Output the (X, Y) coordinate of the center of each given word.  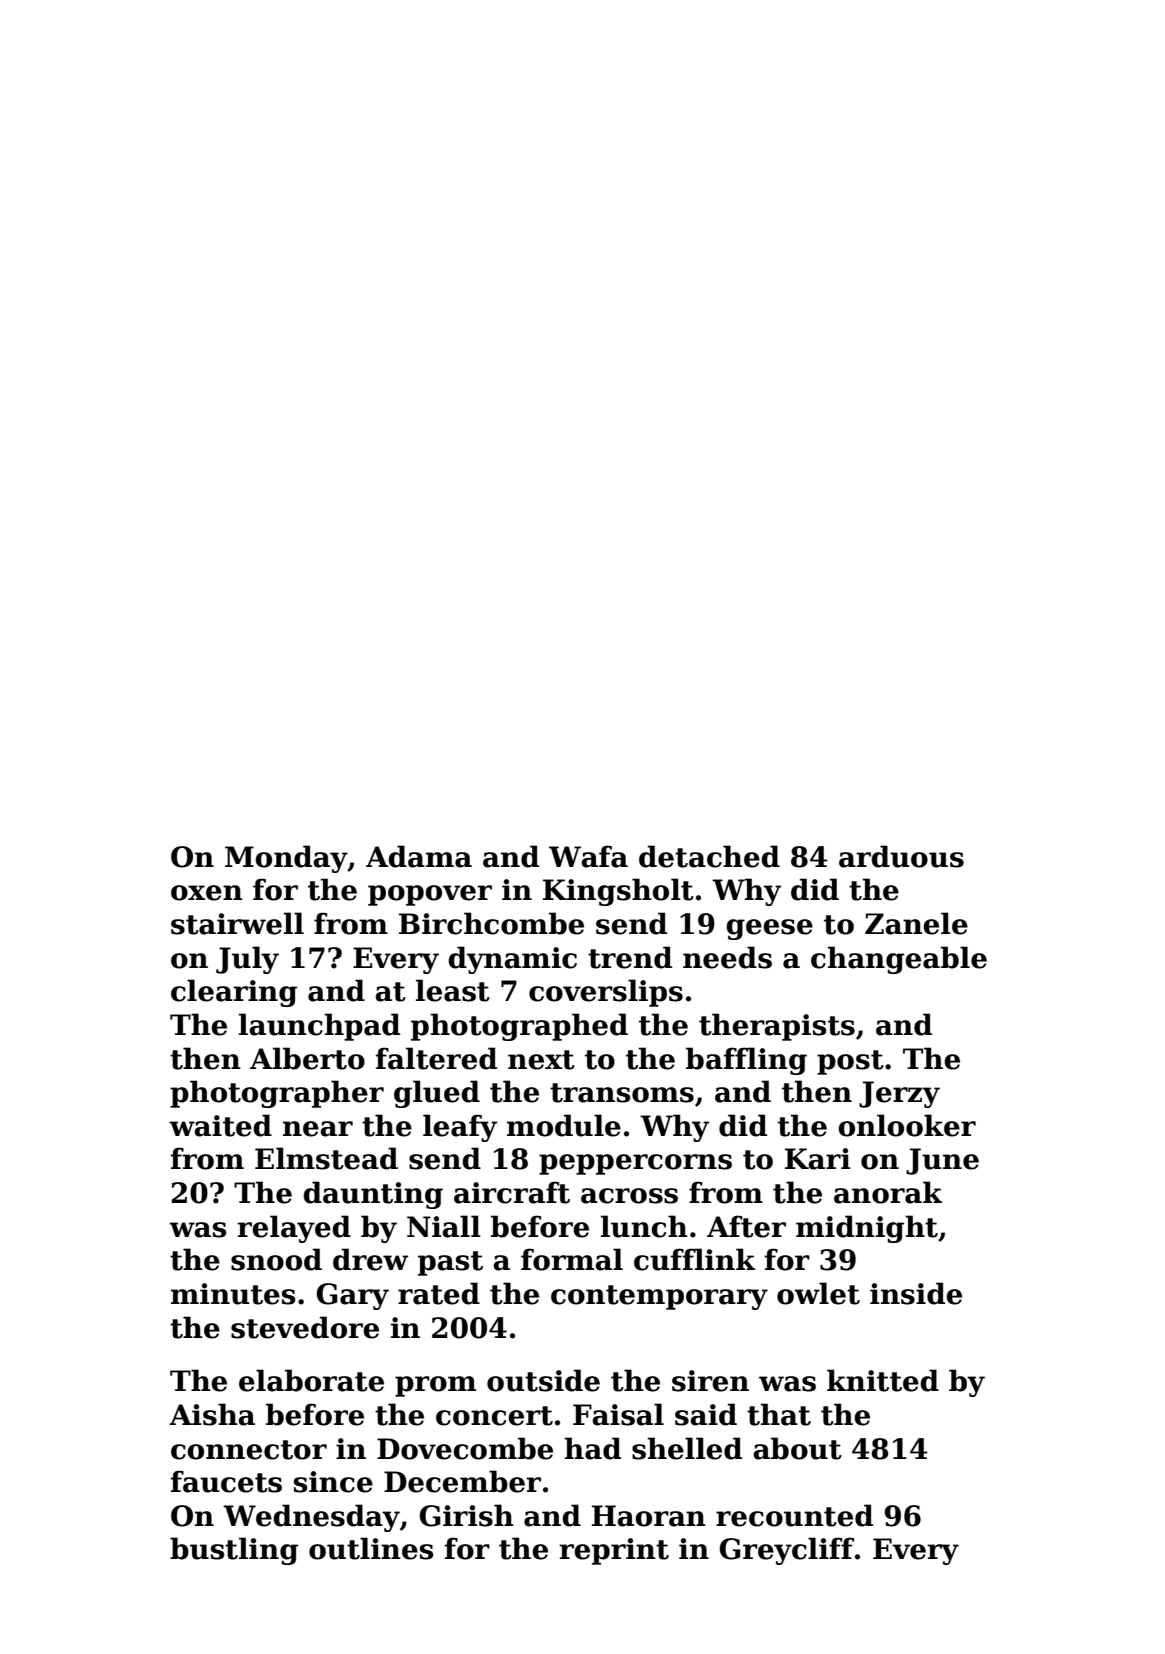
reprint (614, 1551)
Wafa (588, 856)
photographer (277, 1094)
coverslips (606, 993)
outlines (371, 1548)
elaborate (311, 1380)
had (593, 1448)
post (850, 1062)
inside (916, 1293)
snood (276, 1259)
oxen (207, 893)
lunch (644, 1226)
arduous (901, 856)
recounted (794, 1515)
